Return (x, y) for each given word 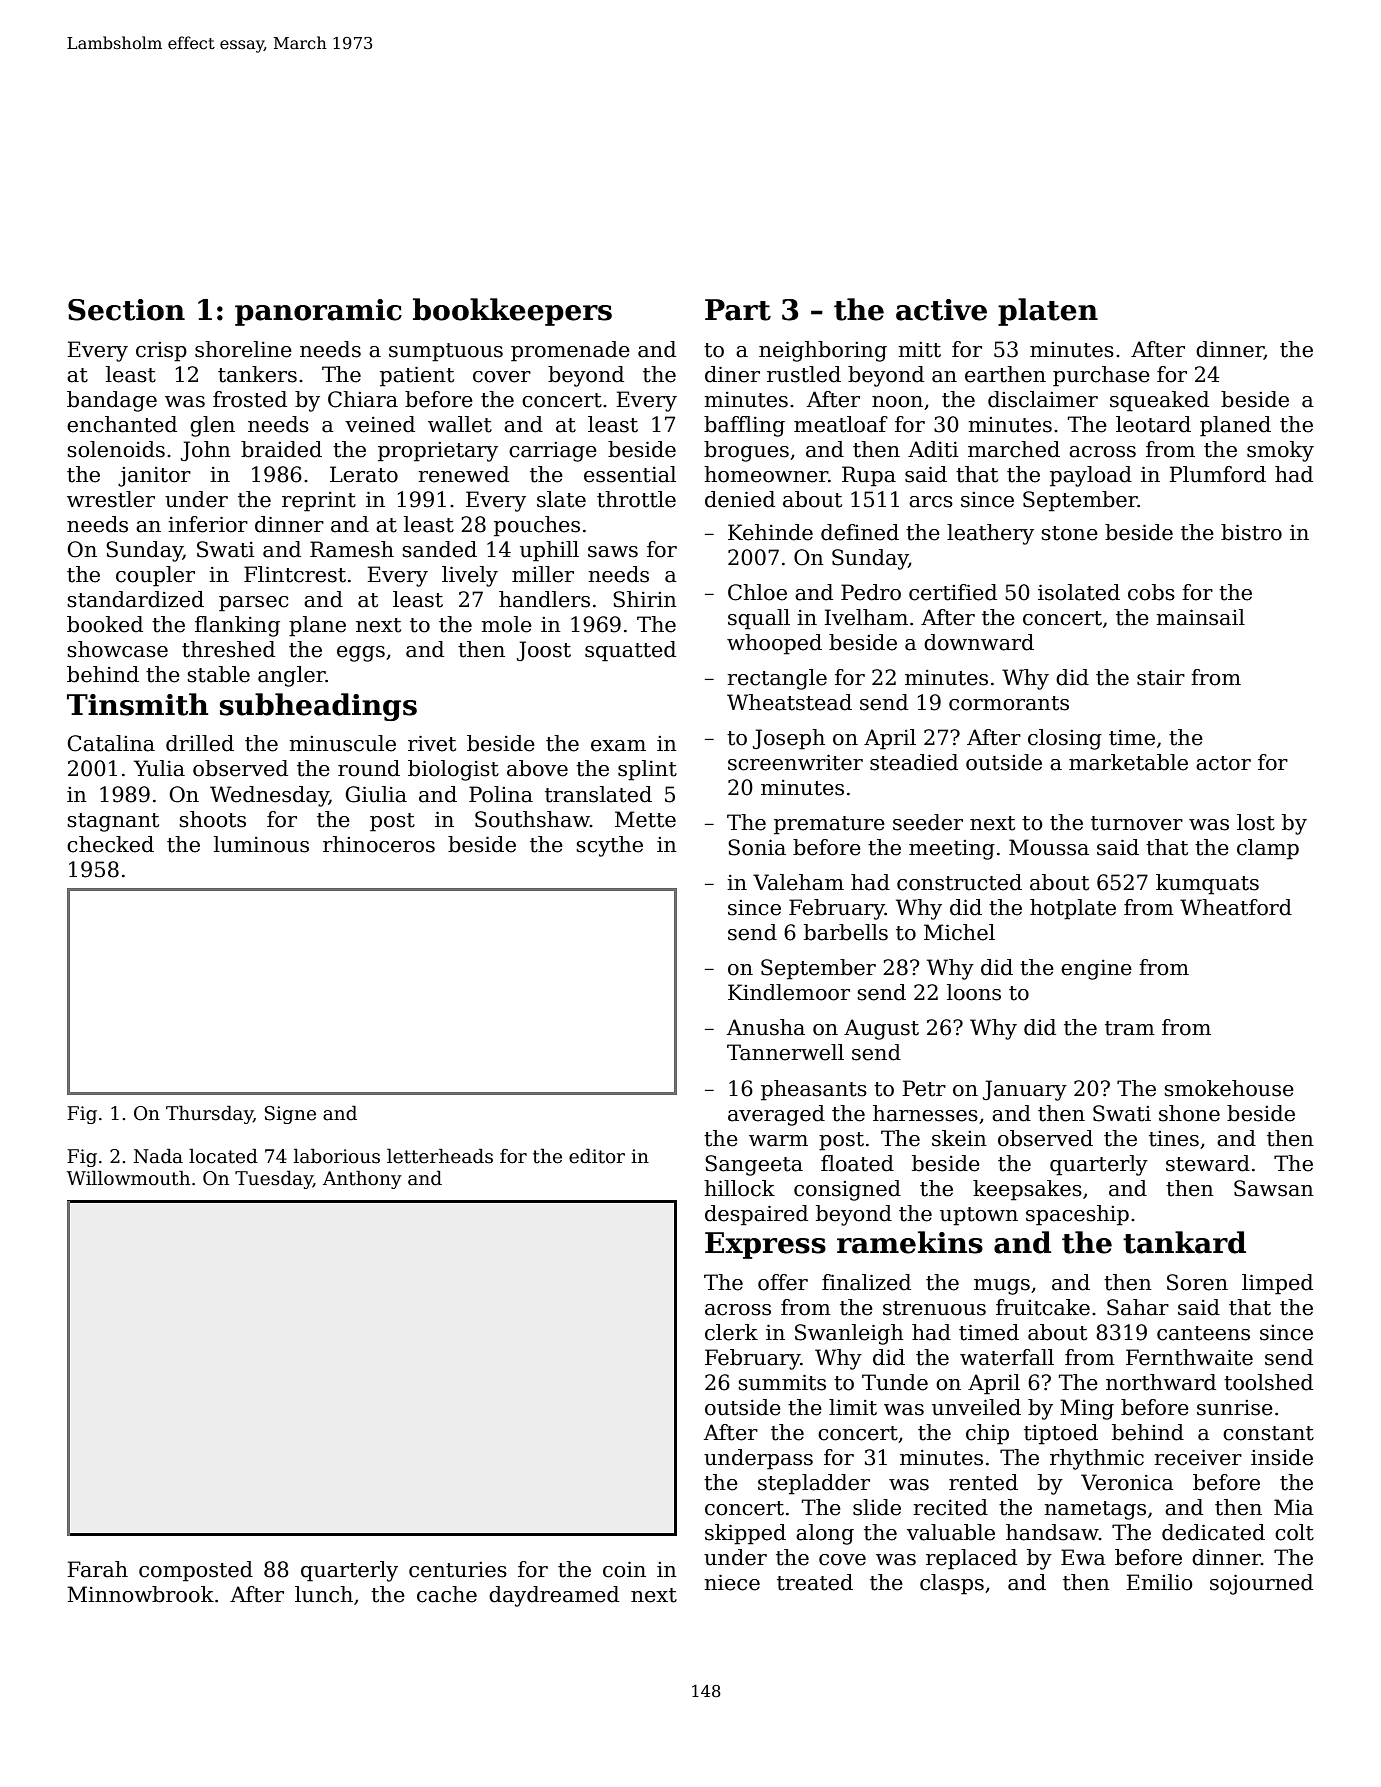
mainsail (1200, 617)
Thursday (209, 1114)
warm (778, 1141)
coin (624, 1569)
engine (1096, 970)
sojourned (1261, 1584)
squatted (630, 651)
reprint (319, 502)
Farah (97, 1569)
